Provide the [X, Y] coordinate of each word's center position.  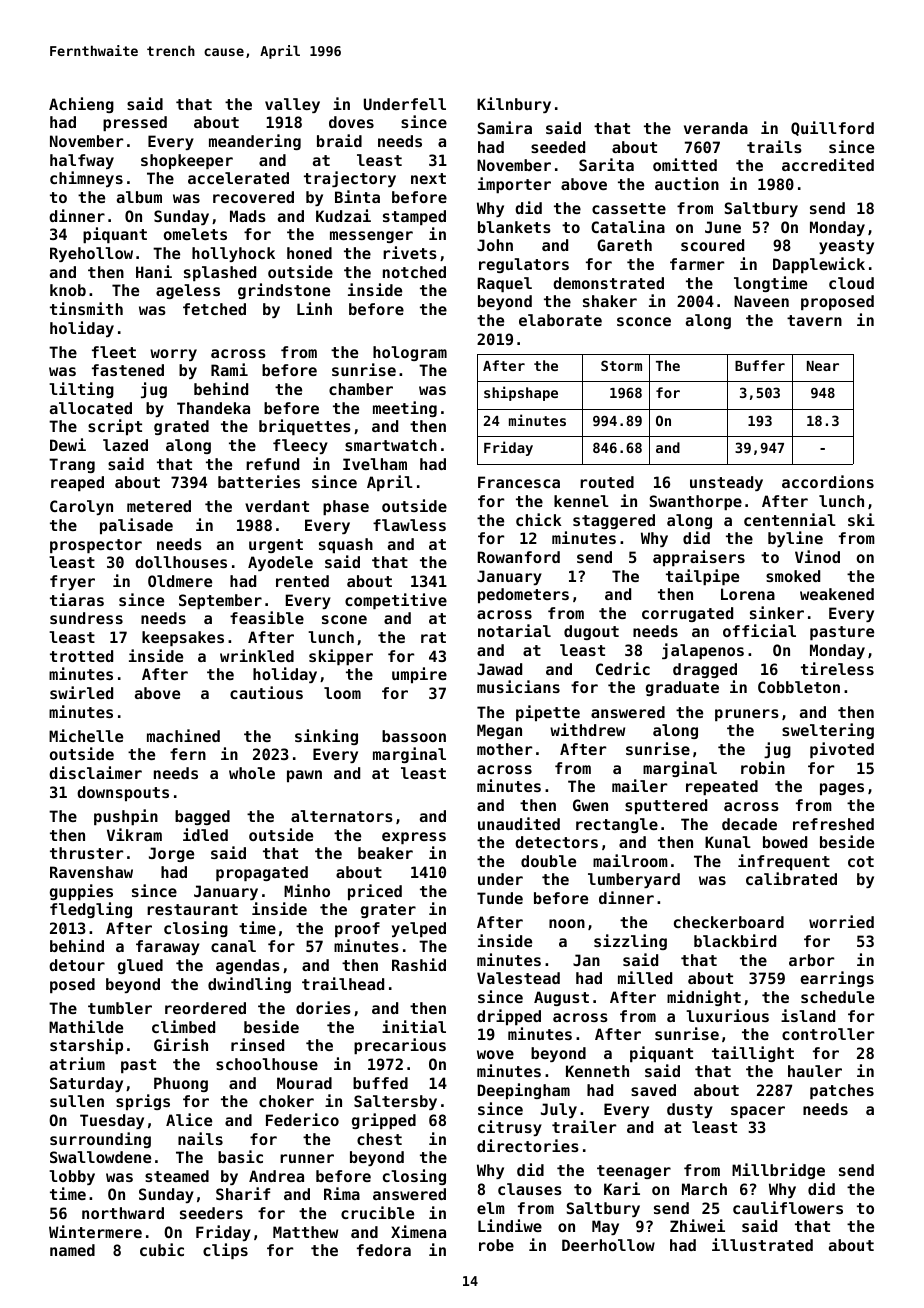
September [220, 601]
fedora [384, 1250]
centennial [790, 519]
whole [252, 773]
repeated [722, 787]
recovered [253, 197]
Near [823, 366]
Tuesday [112, 1121]
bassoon [414, 736]
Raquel [505, 284]
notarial [514, 630]
